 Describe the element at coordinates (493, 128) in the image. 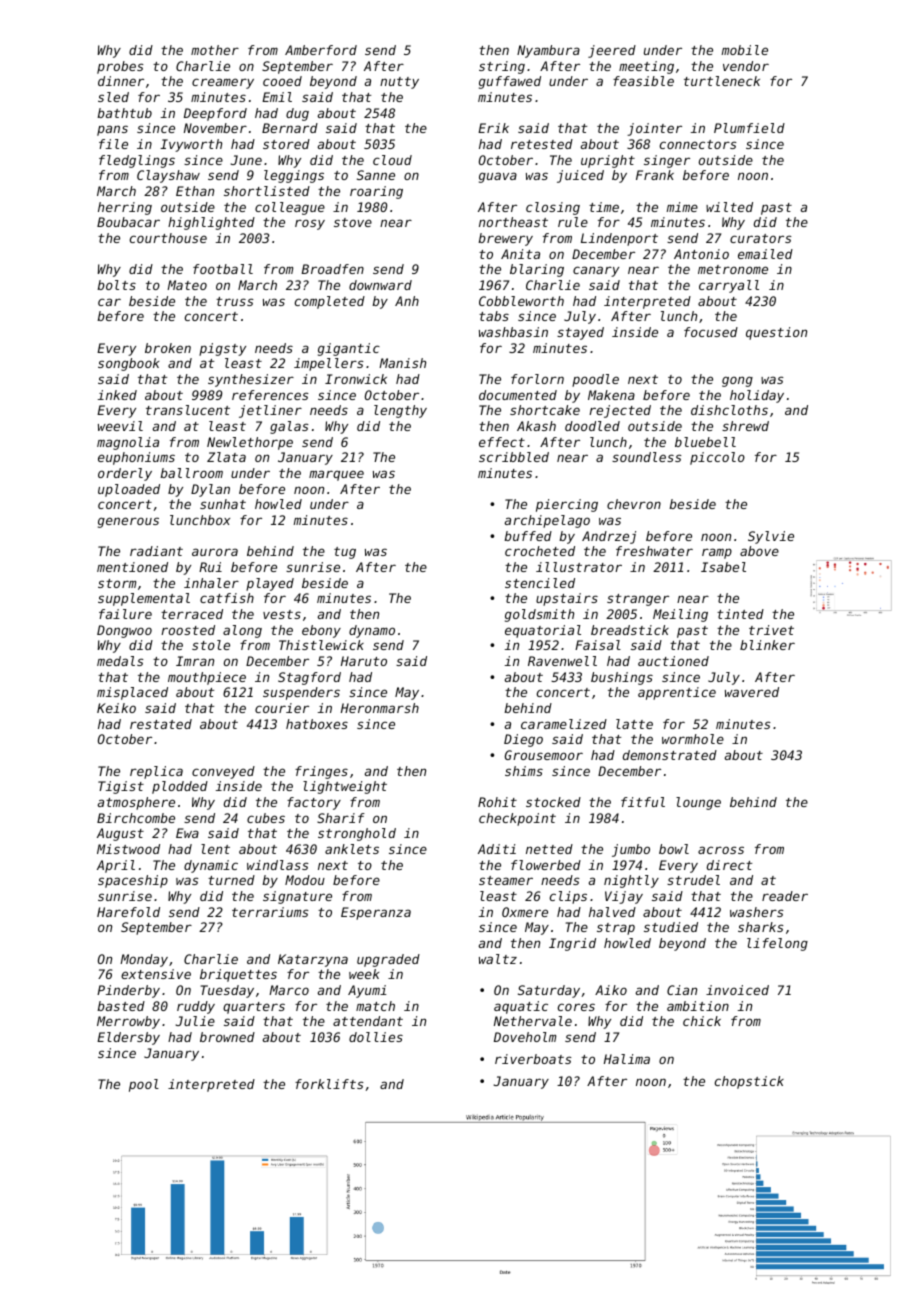

I see `Erik` at that location.
